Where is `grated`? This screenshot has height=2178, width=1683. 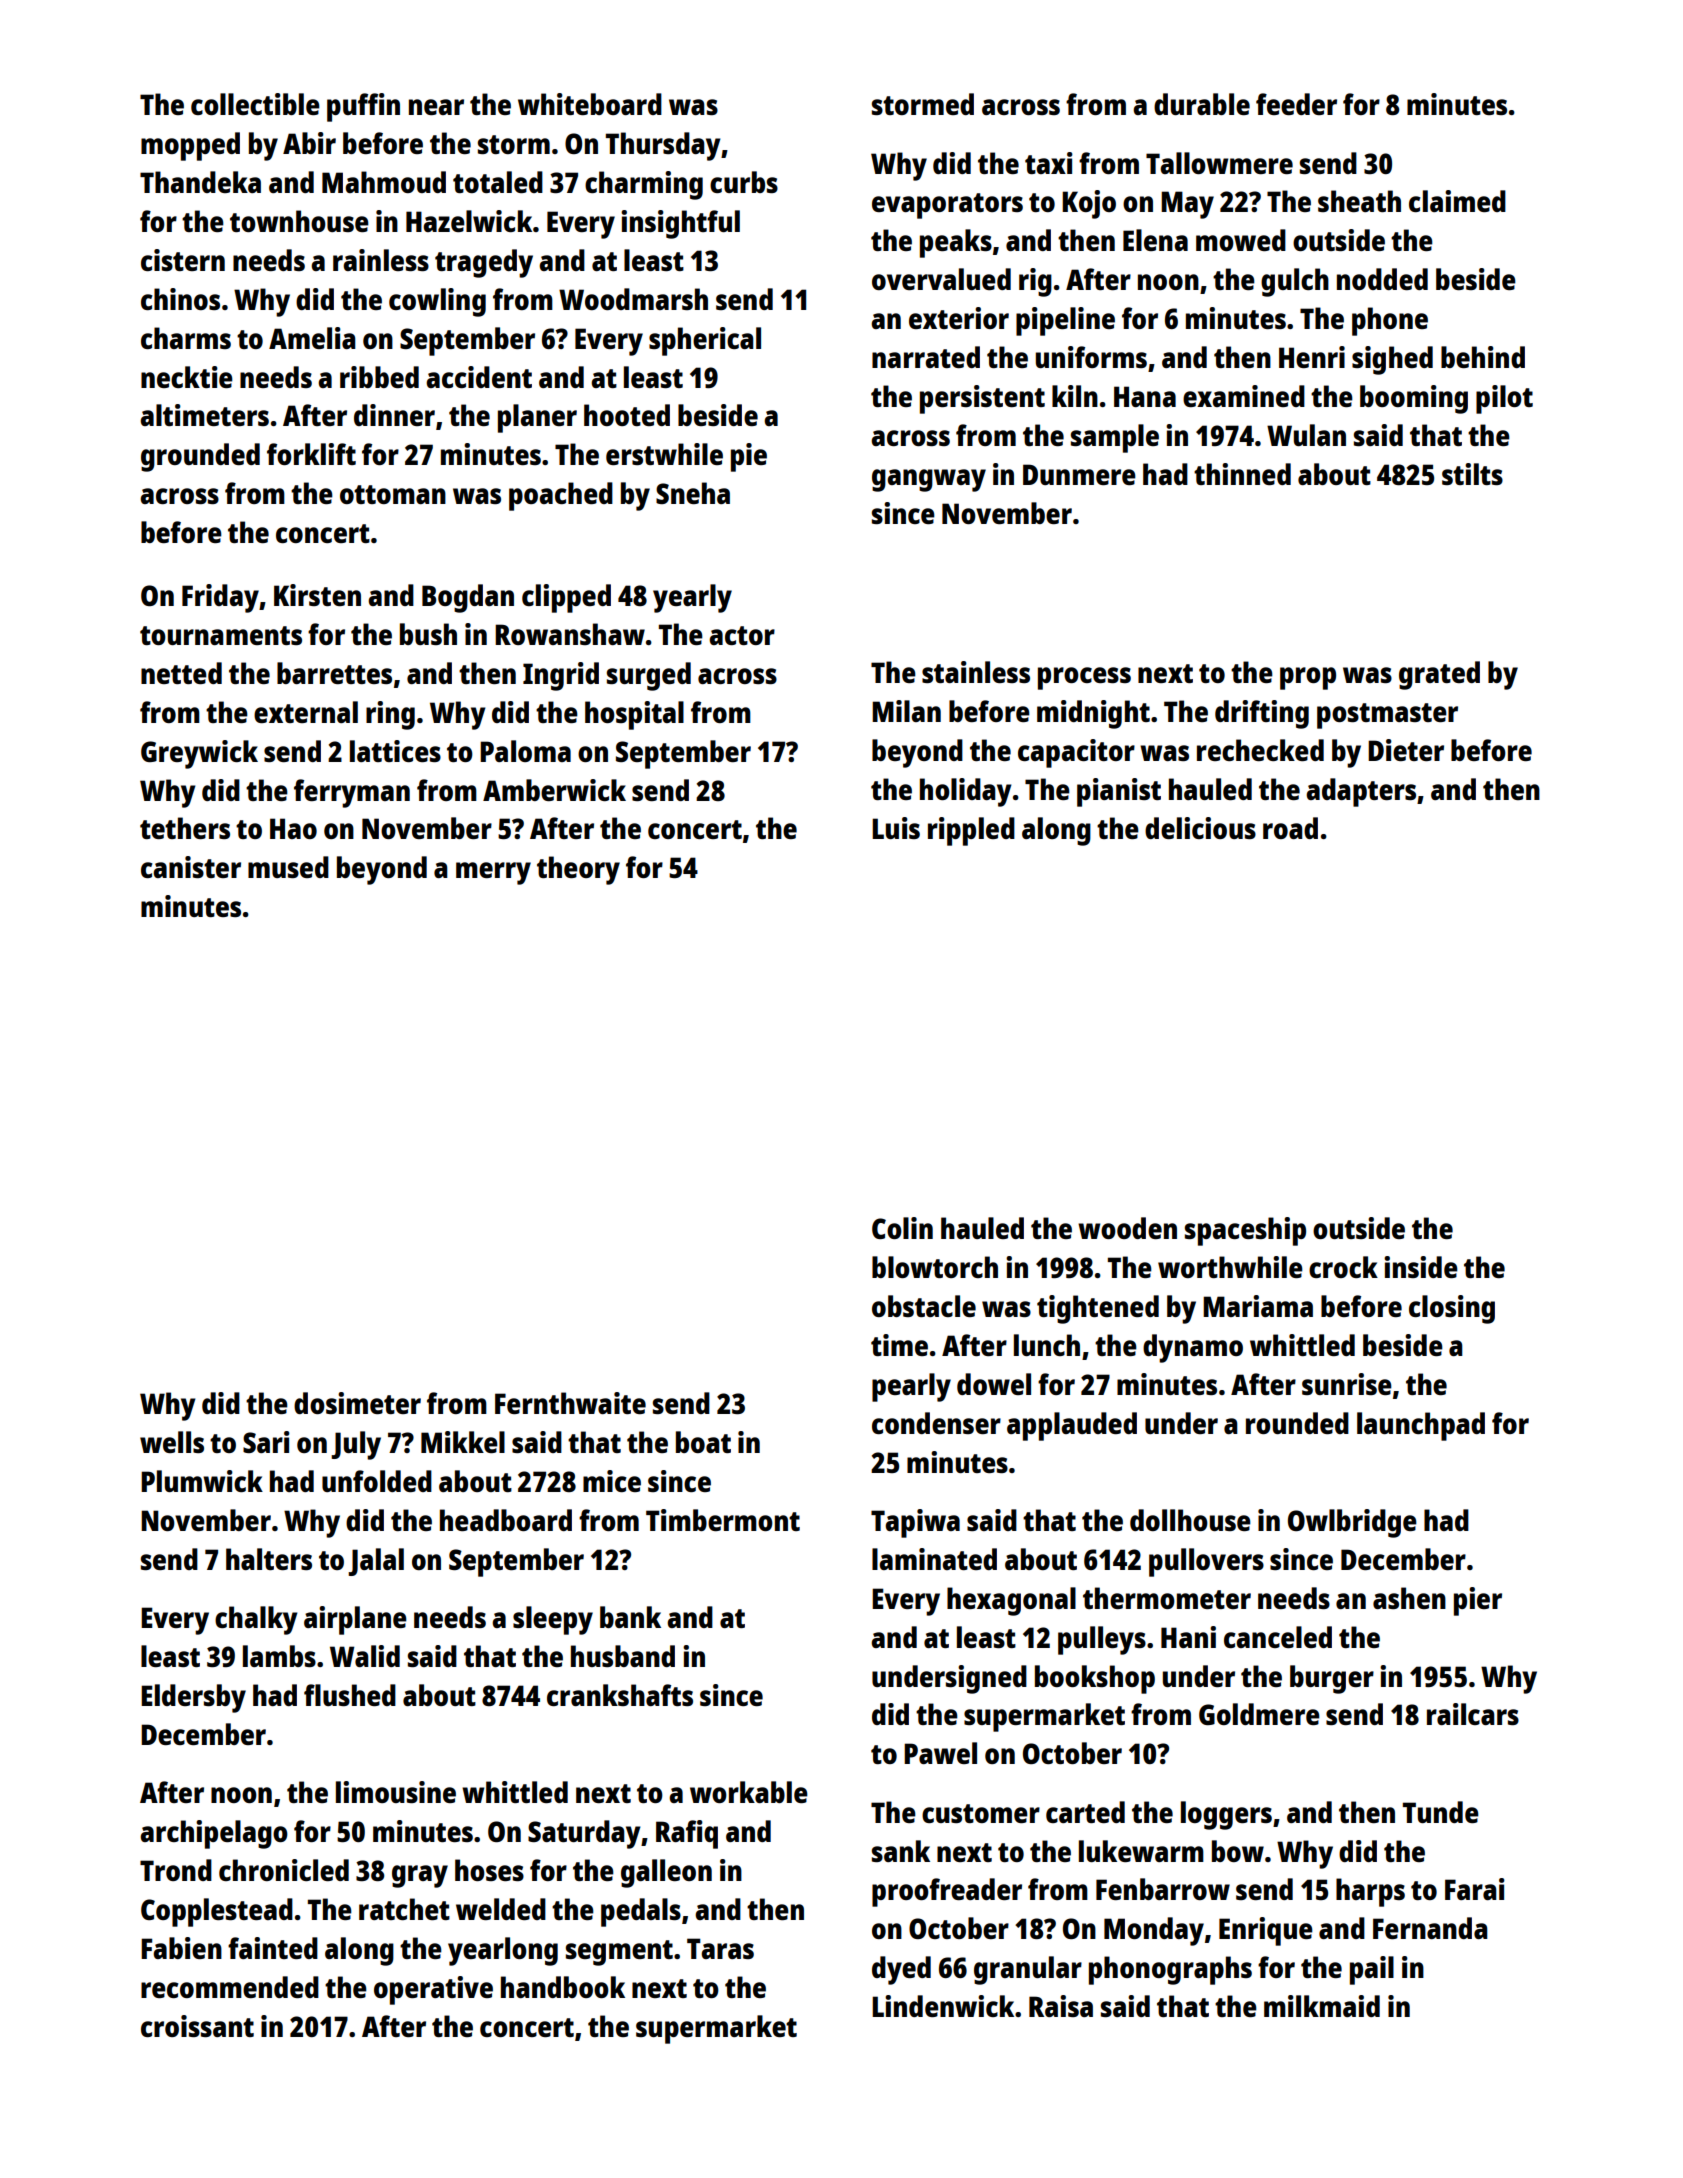
grated is located at coordinates (1439, 675).
